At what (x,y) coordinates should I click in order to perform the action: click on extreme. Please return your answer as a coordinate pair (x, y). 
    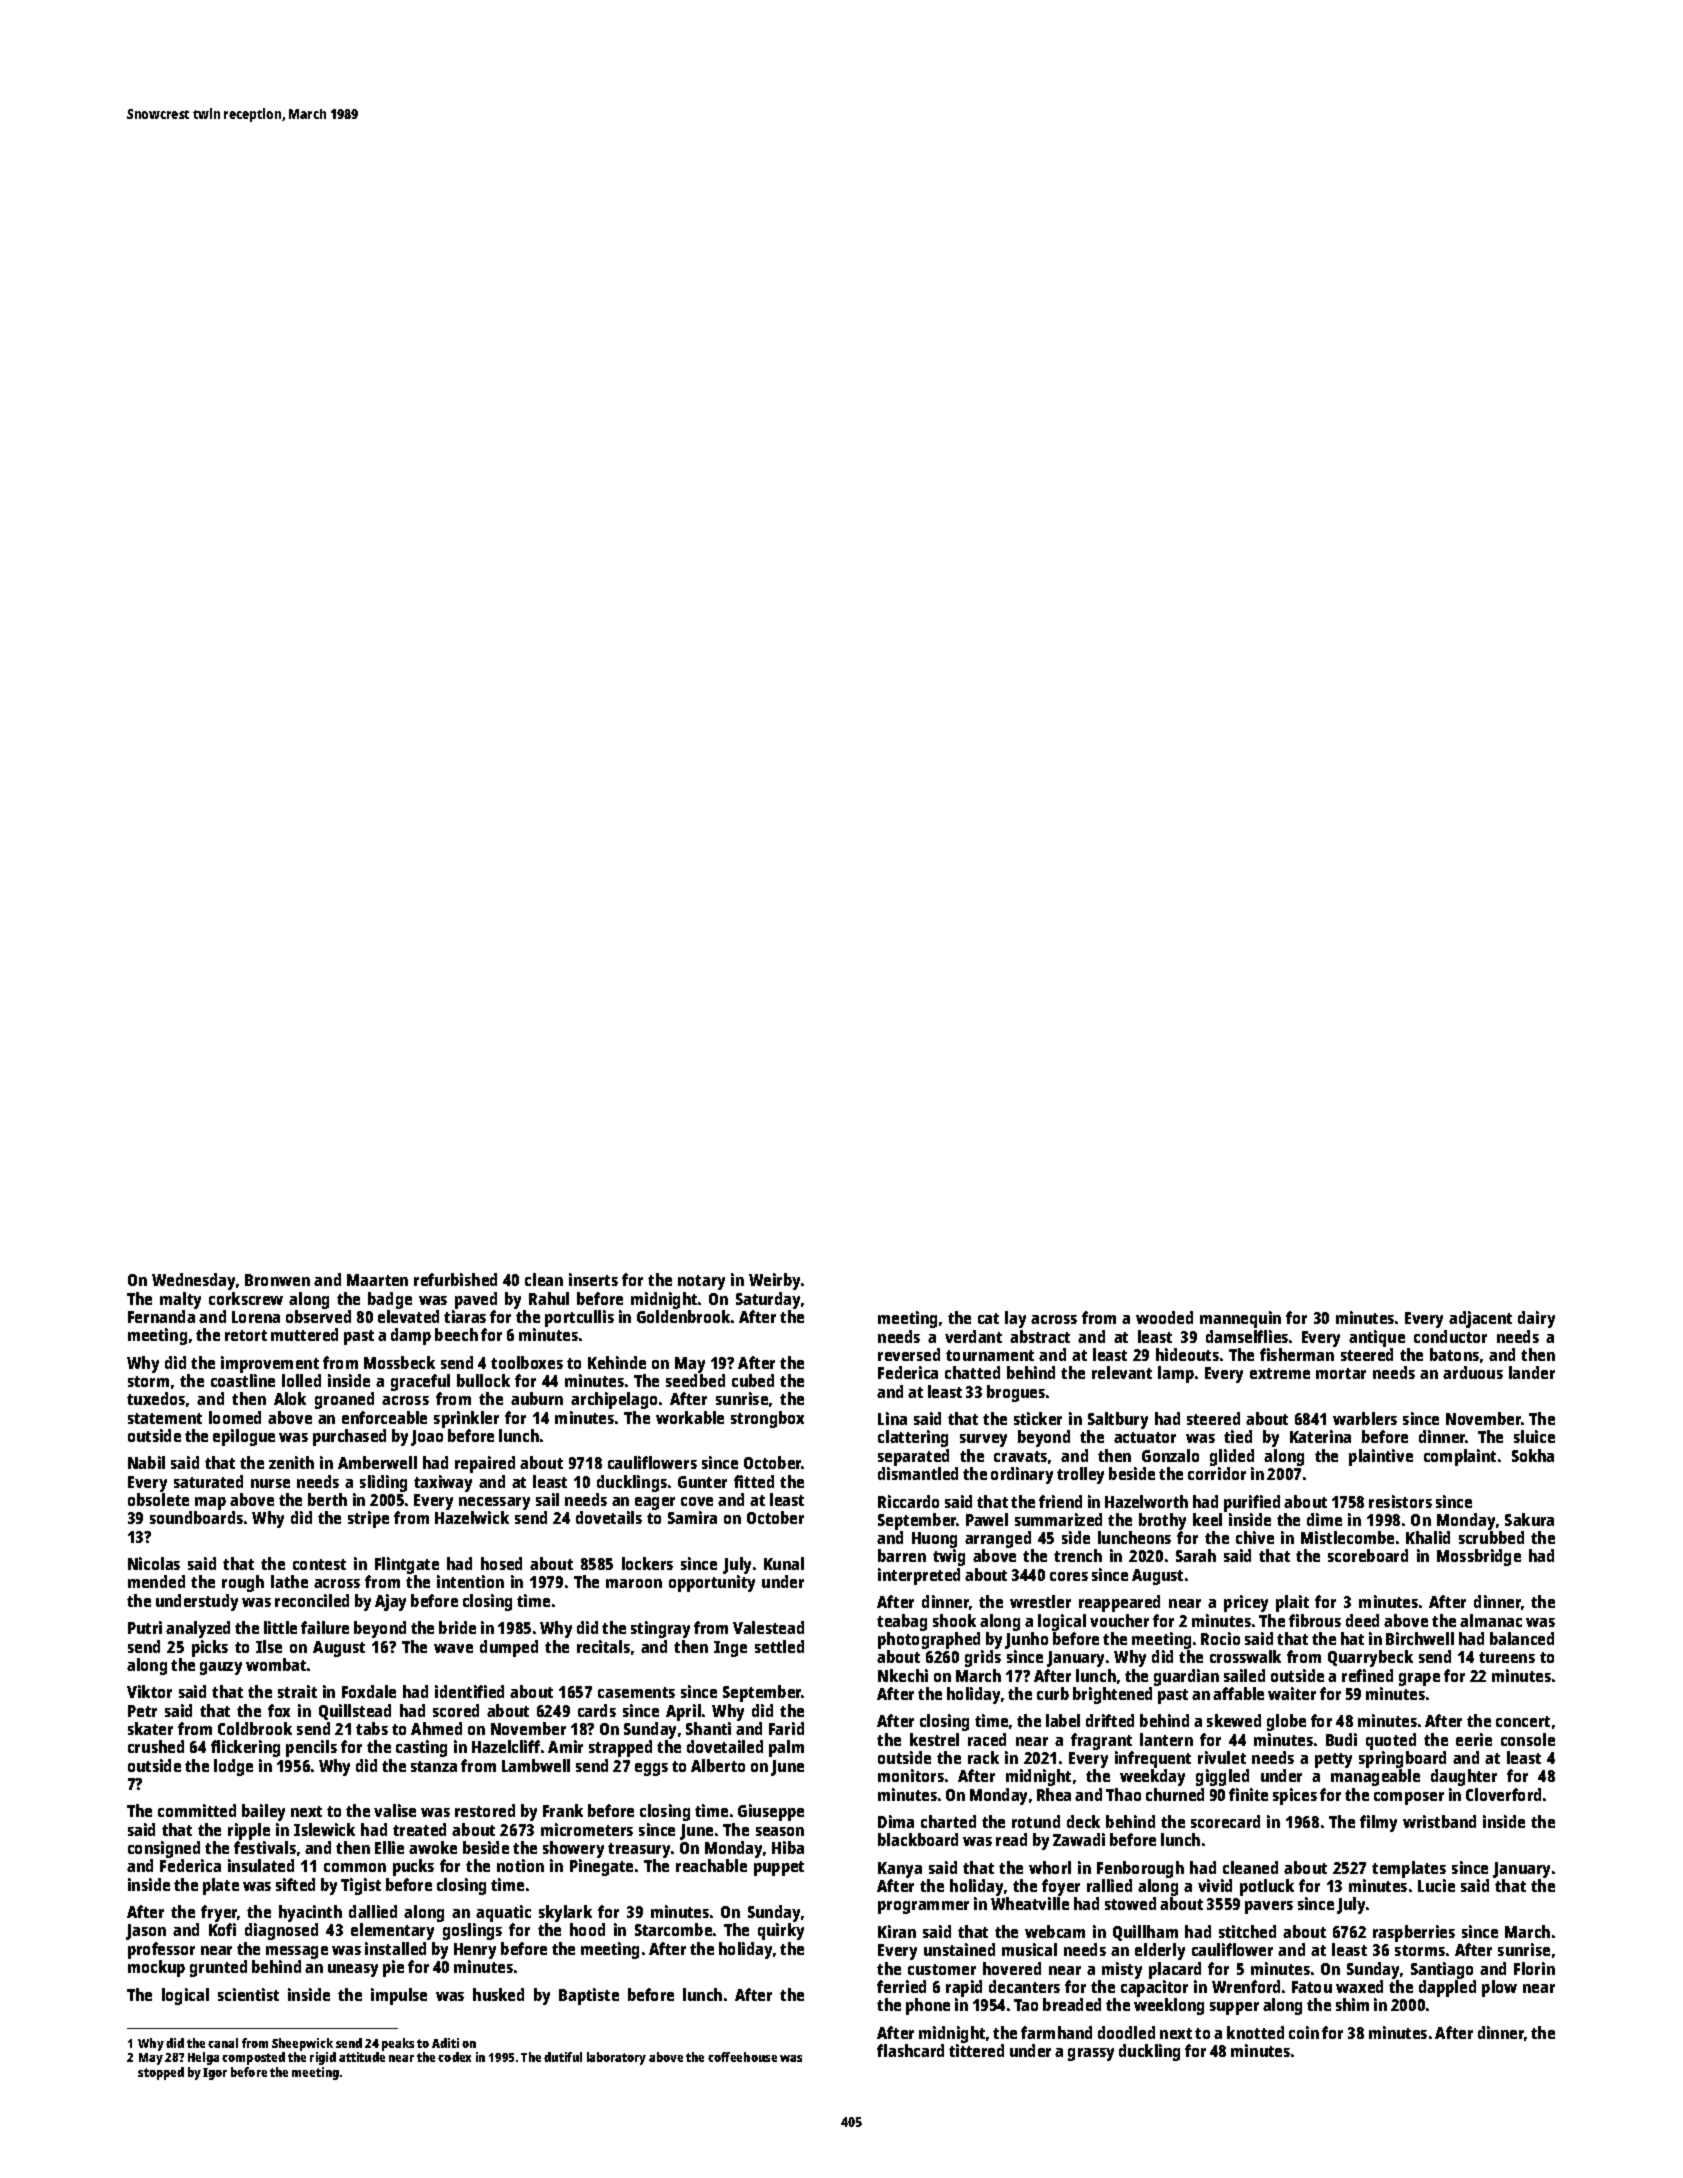
    Looking at the image, I should click on (1280, 1373).
